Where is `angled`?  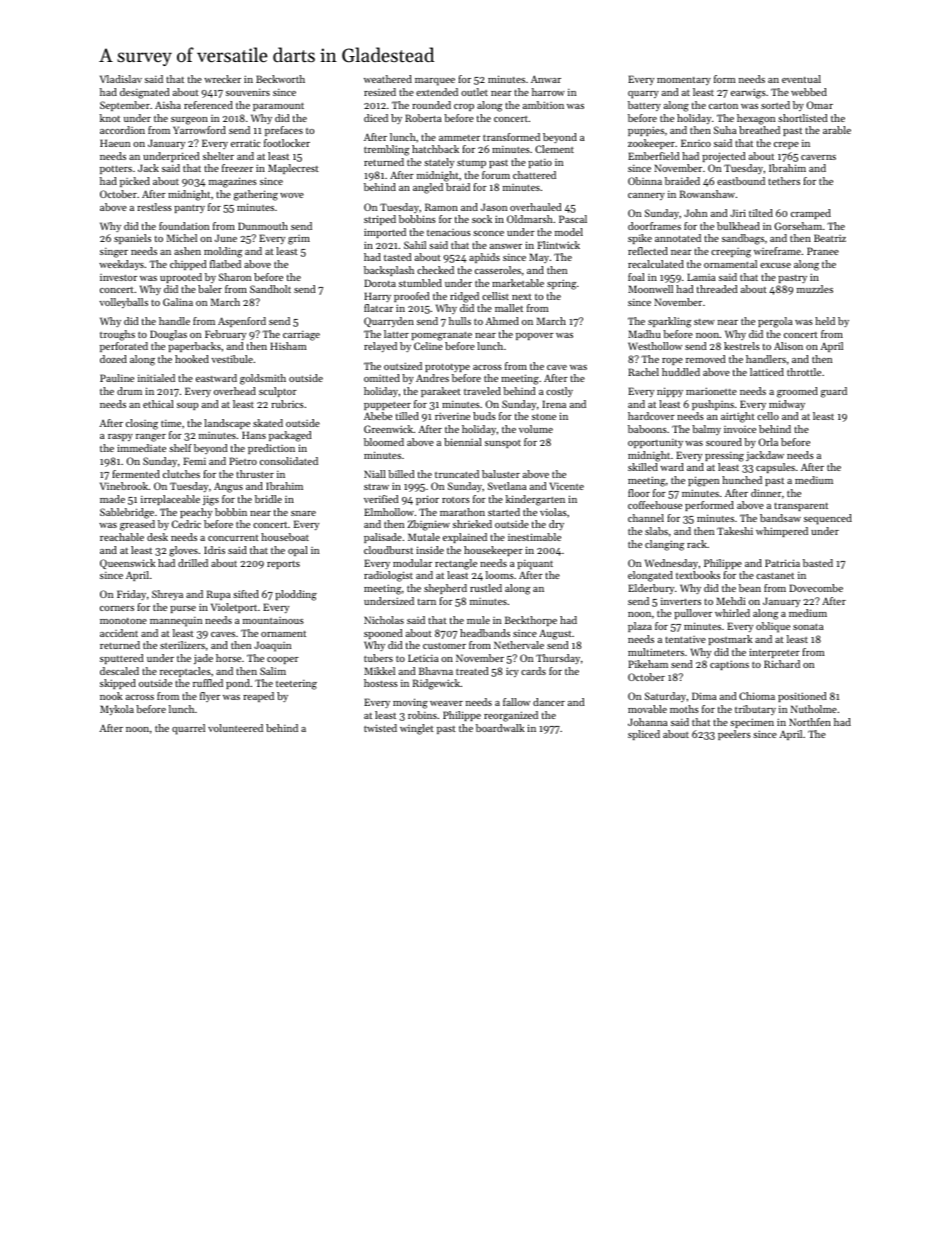 angled is located at coordinates (428, 188).
